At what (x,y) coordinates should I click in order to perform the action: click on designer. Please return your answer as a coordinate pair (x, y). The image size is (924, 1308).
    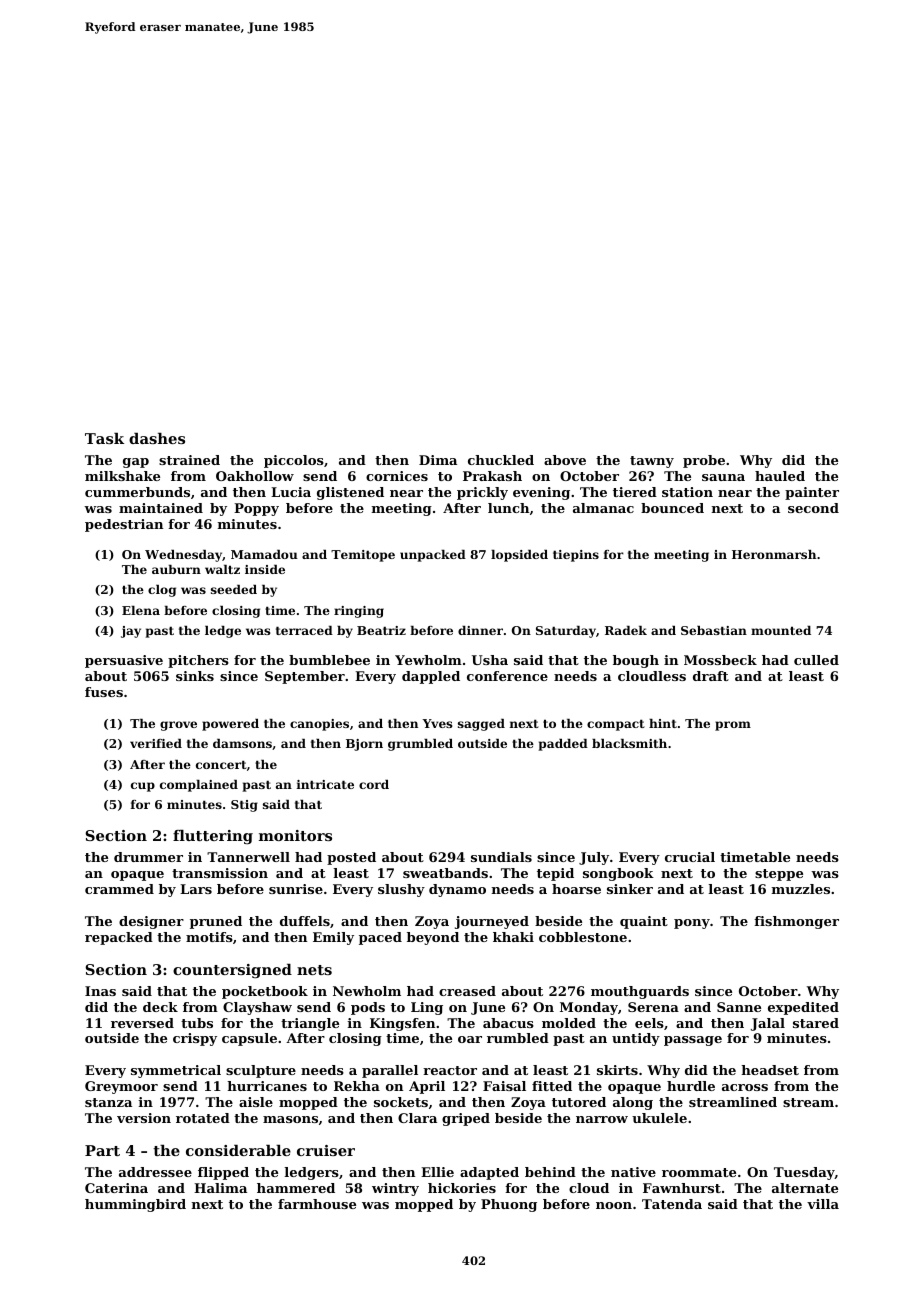
    Looking at the image, I should click on (151, 922).
